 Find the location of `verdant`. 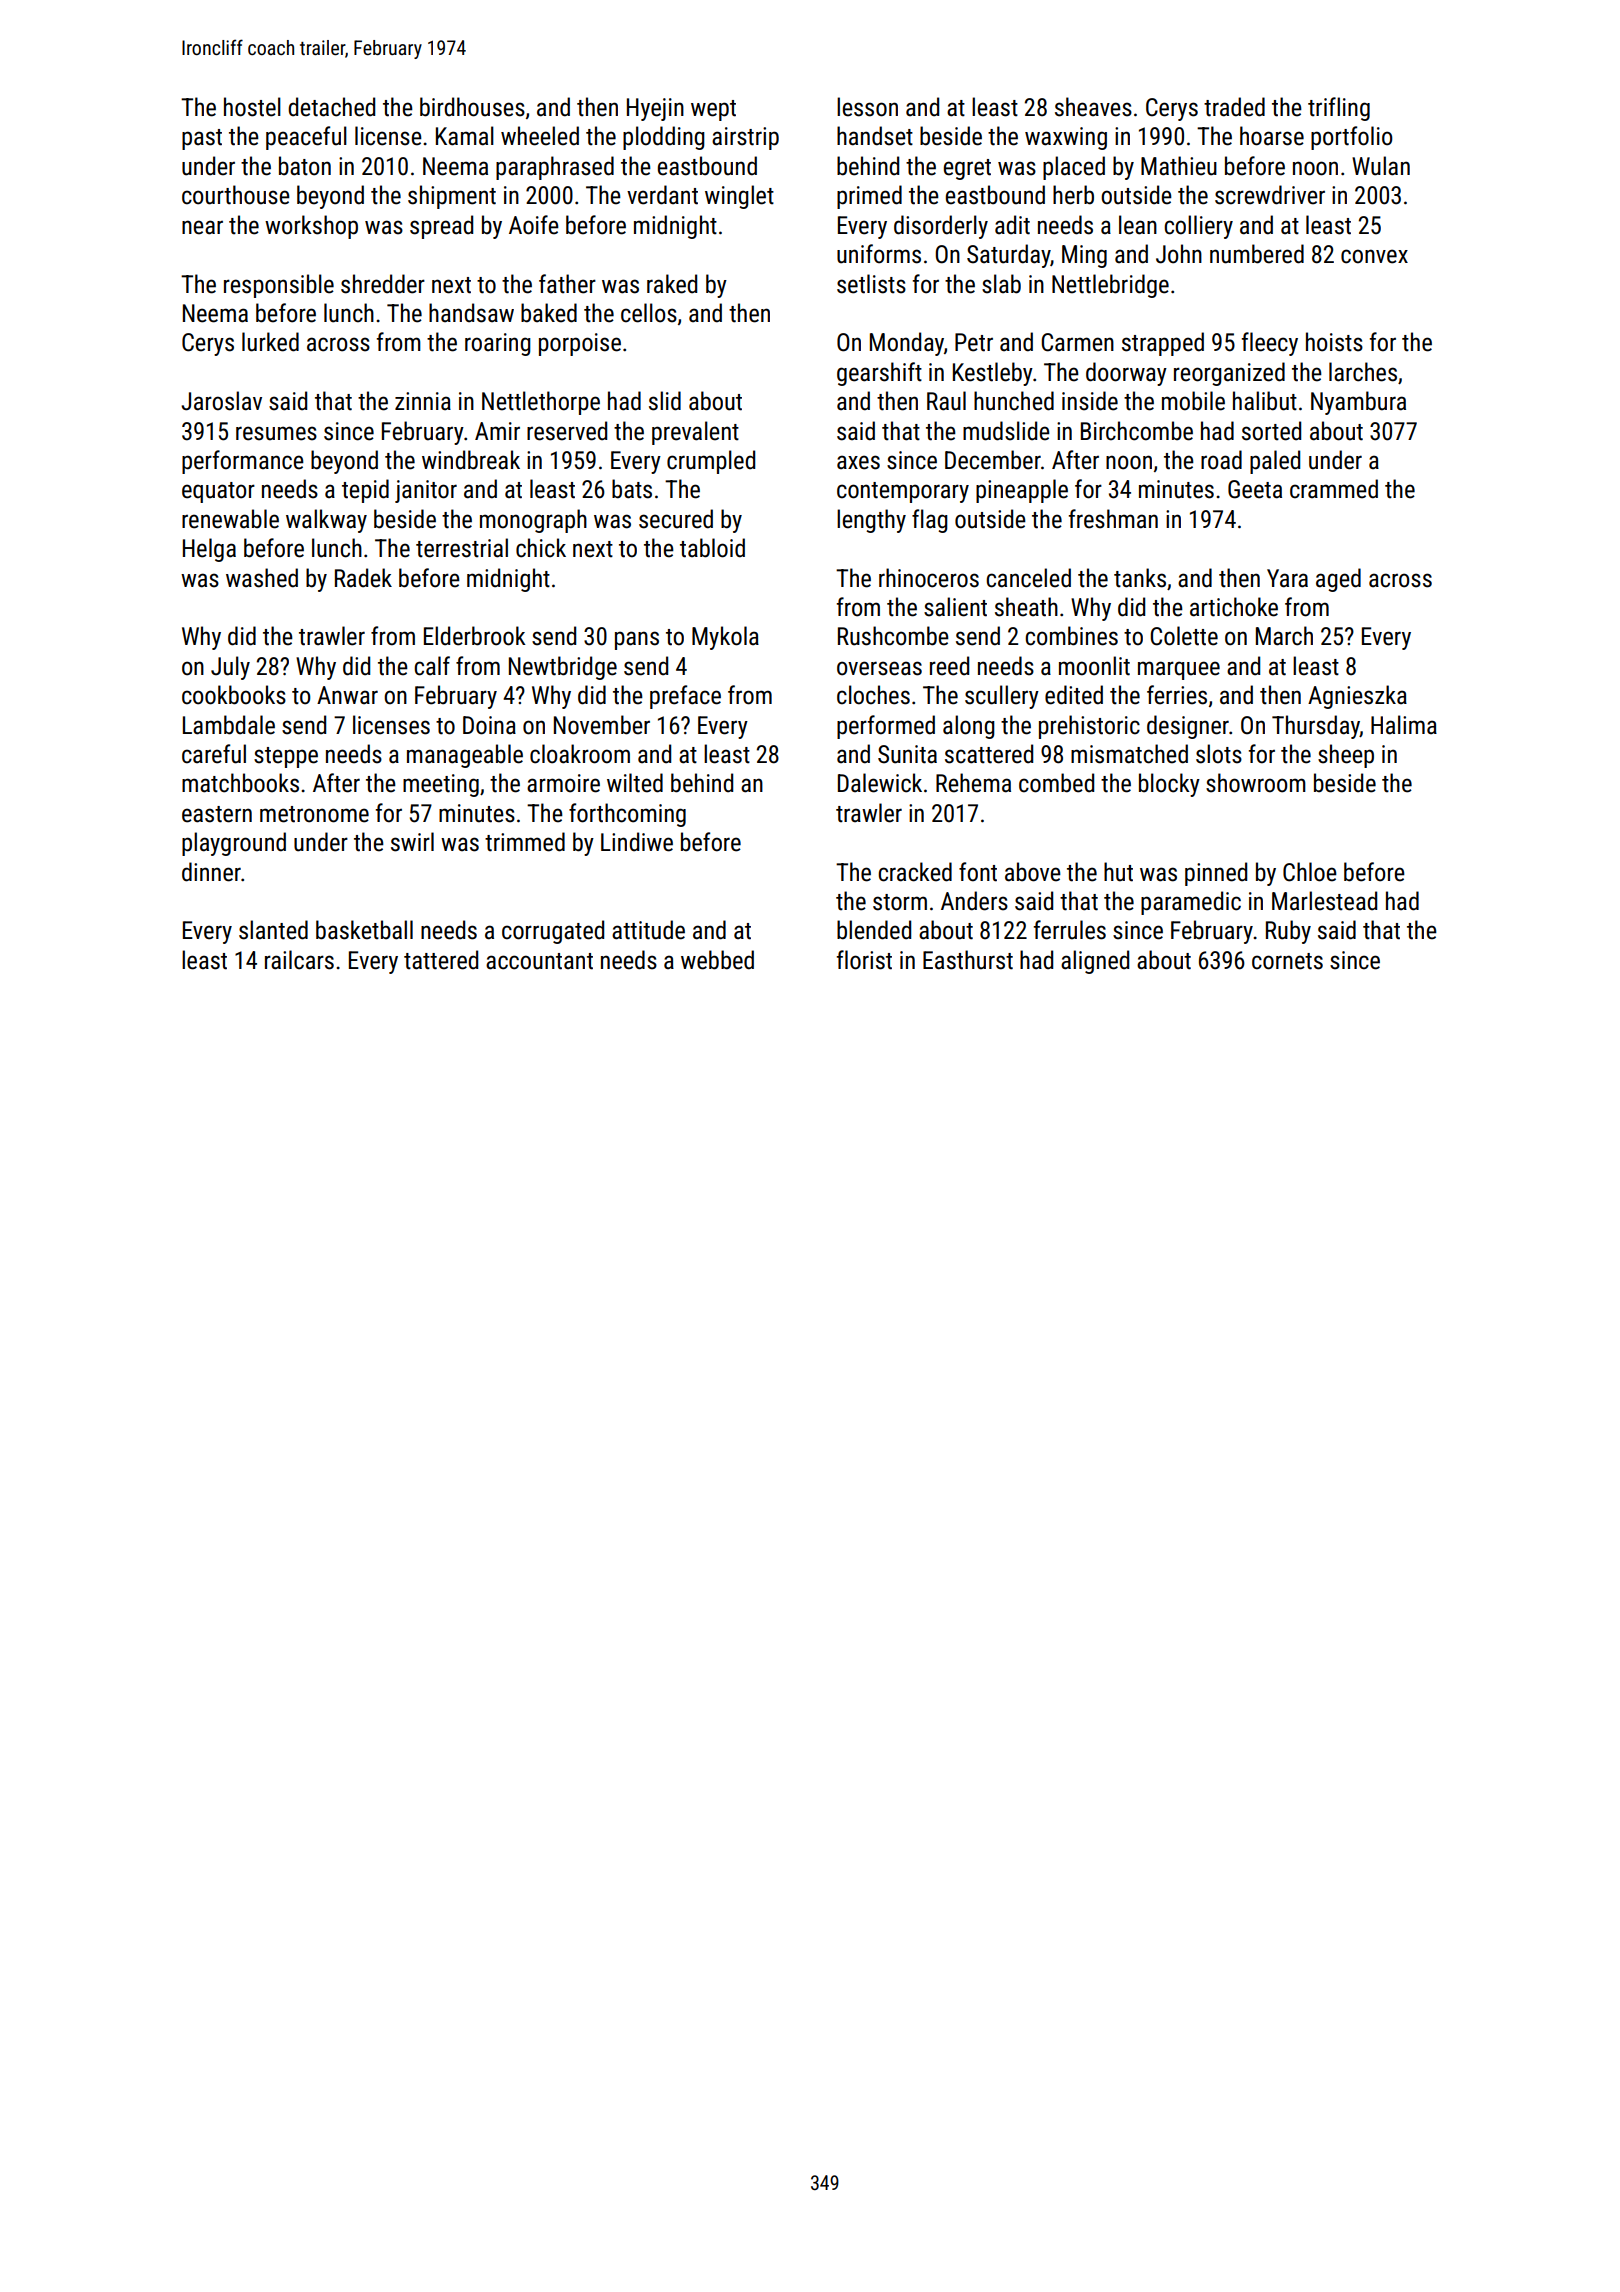

verdant is located at coordinates (662, 195).
